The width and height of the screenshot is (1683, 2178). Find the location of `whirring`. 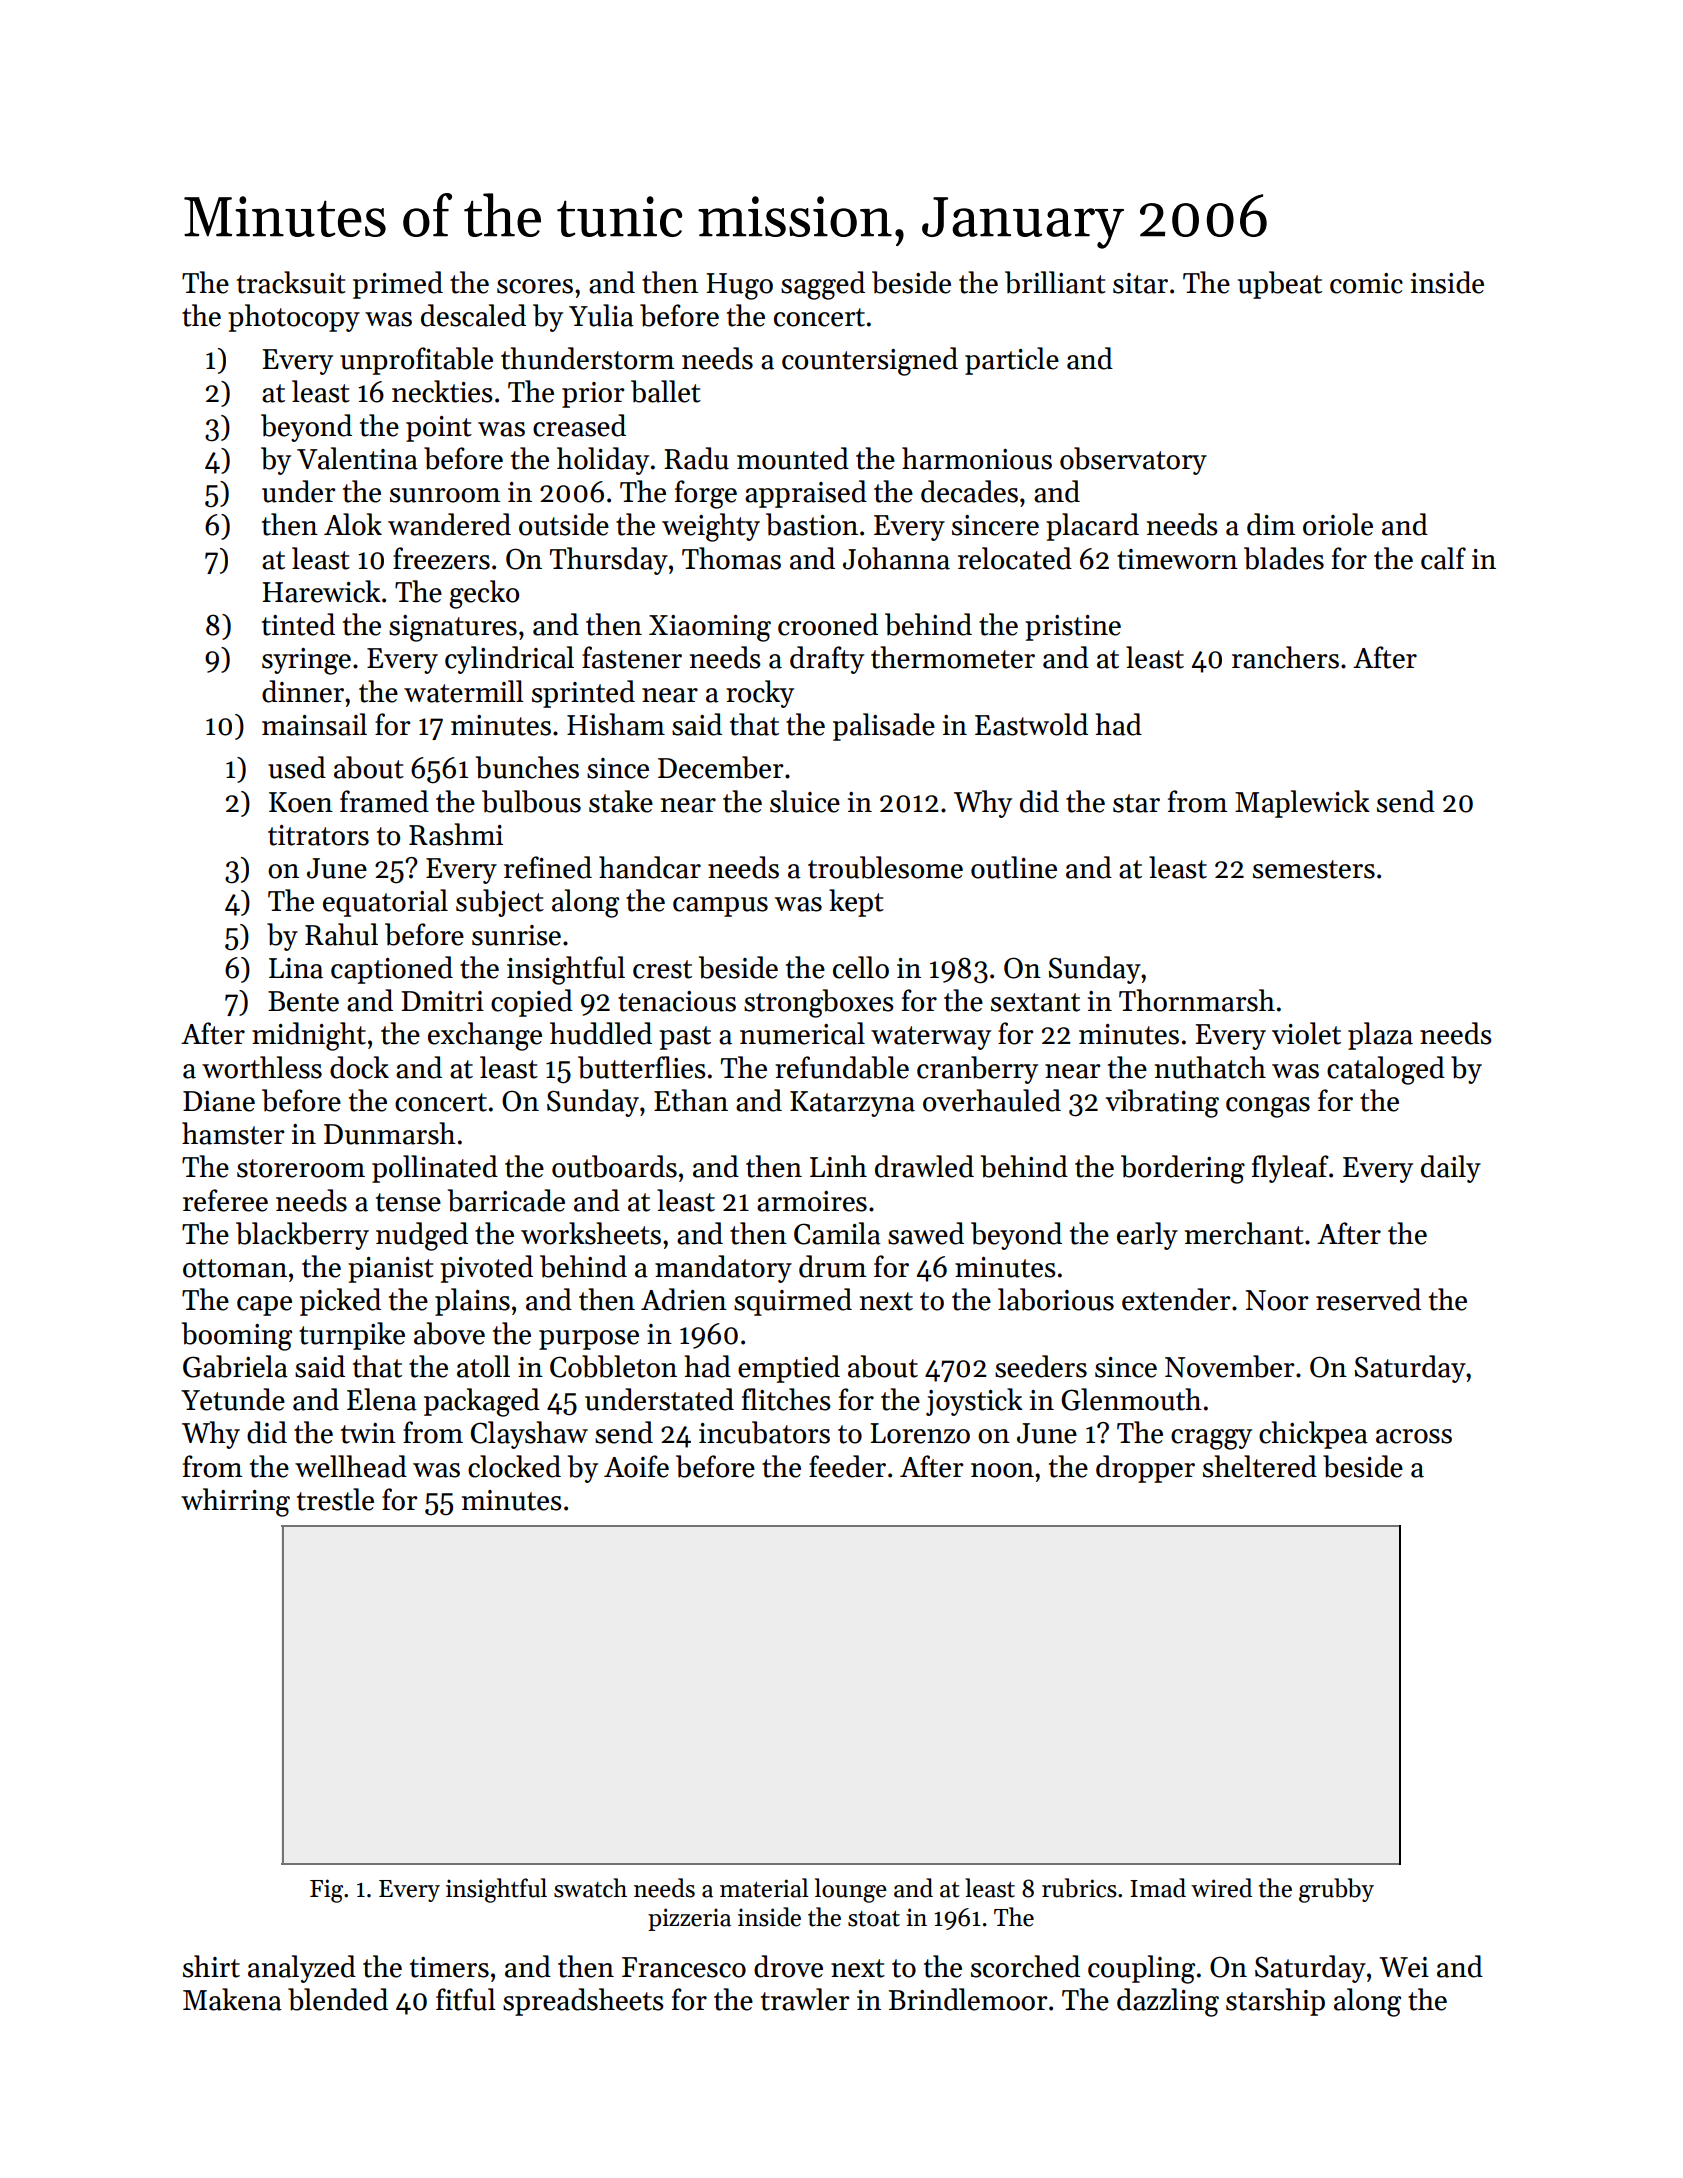

whirring is located at coordinates (235, 1502).
